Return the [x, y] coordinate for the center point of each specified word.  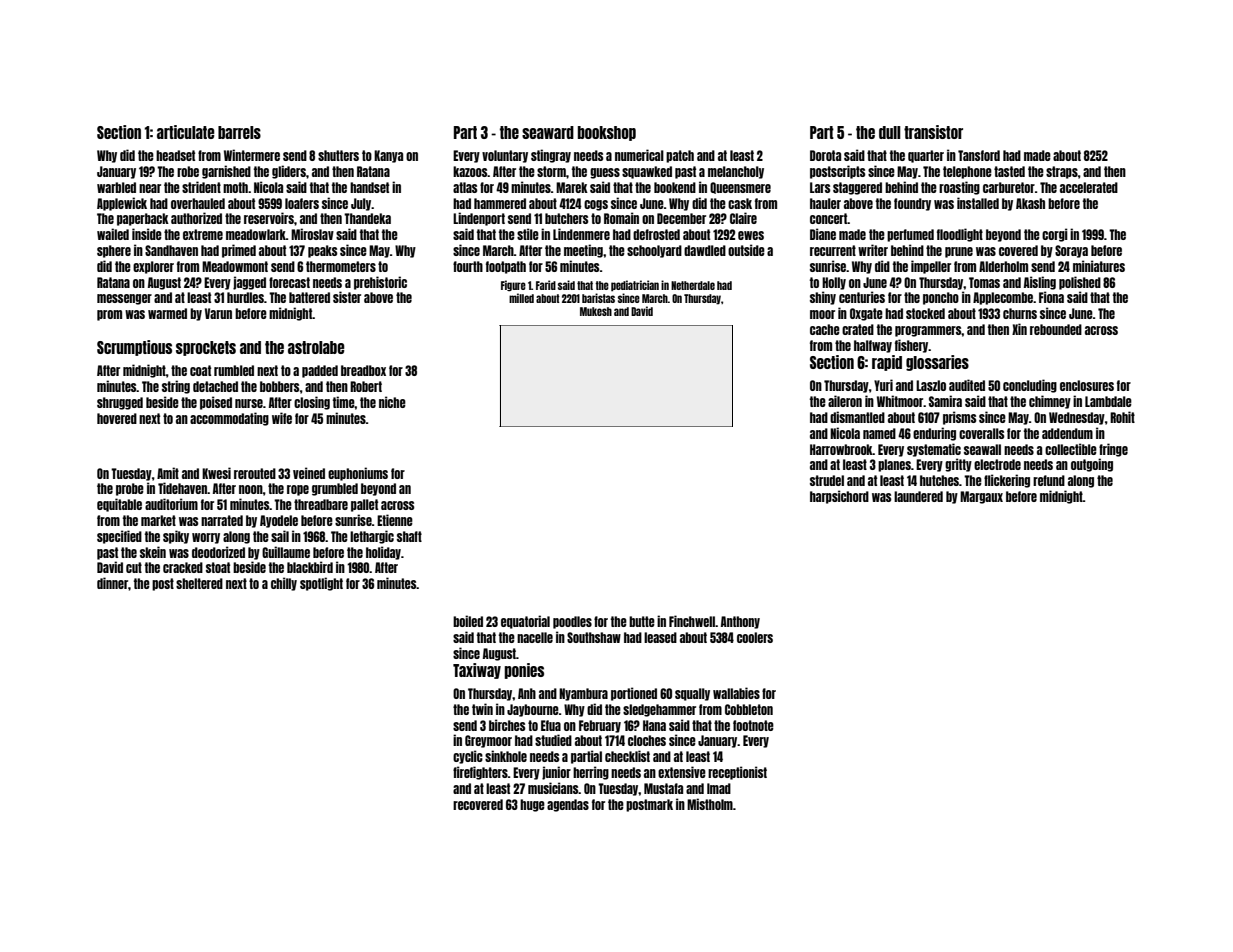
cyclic [468, 757]
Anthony [740, 622]
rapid [887, 363]
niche [392, 402]
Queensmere [740, 188]
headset [175, 155]
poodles [572, 622]
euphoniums [358, 474]
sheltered [199, 583]
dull [890, 132]
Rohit [1122, 417]
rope [298, 490]
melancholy [736, 172]
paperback [143, 219]
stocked [925, 313]
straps [1062, 172]
